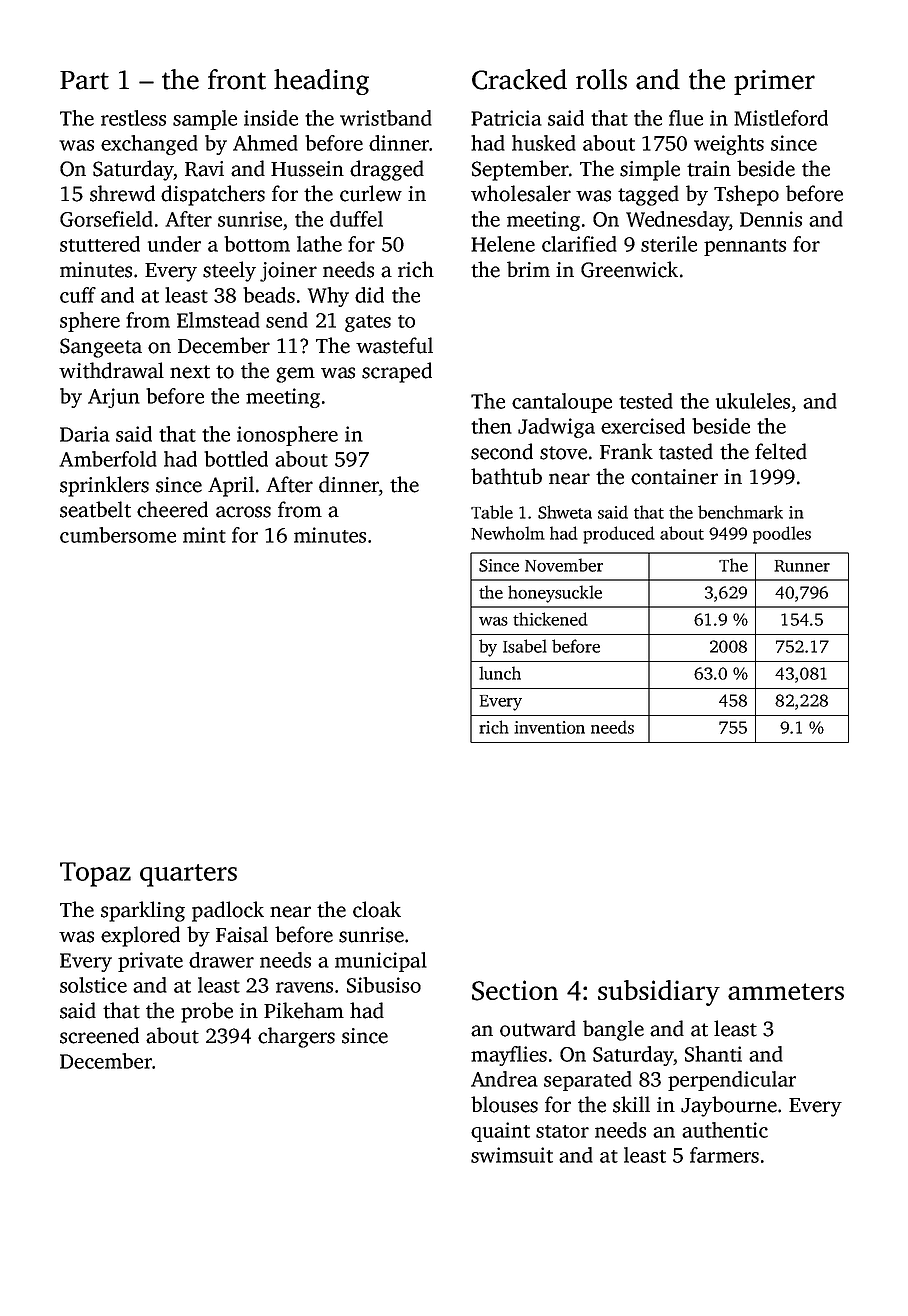 The height and width of the screenshot is (1316, 908). I want to click on screened, so click(99, 1035).
